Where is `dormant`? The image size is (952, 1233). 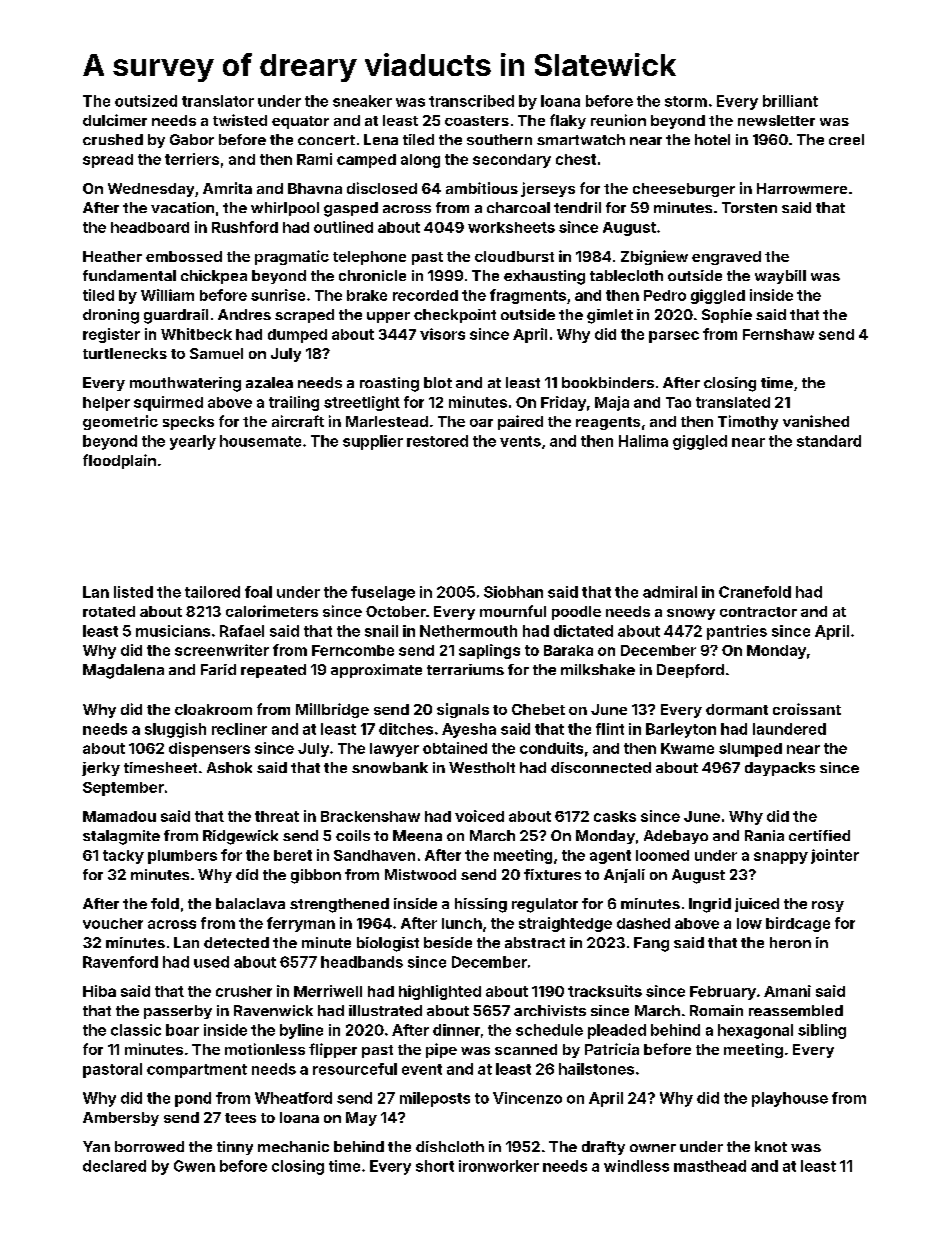 dormant is located at coordinates (737, 709).
